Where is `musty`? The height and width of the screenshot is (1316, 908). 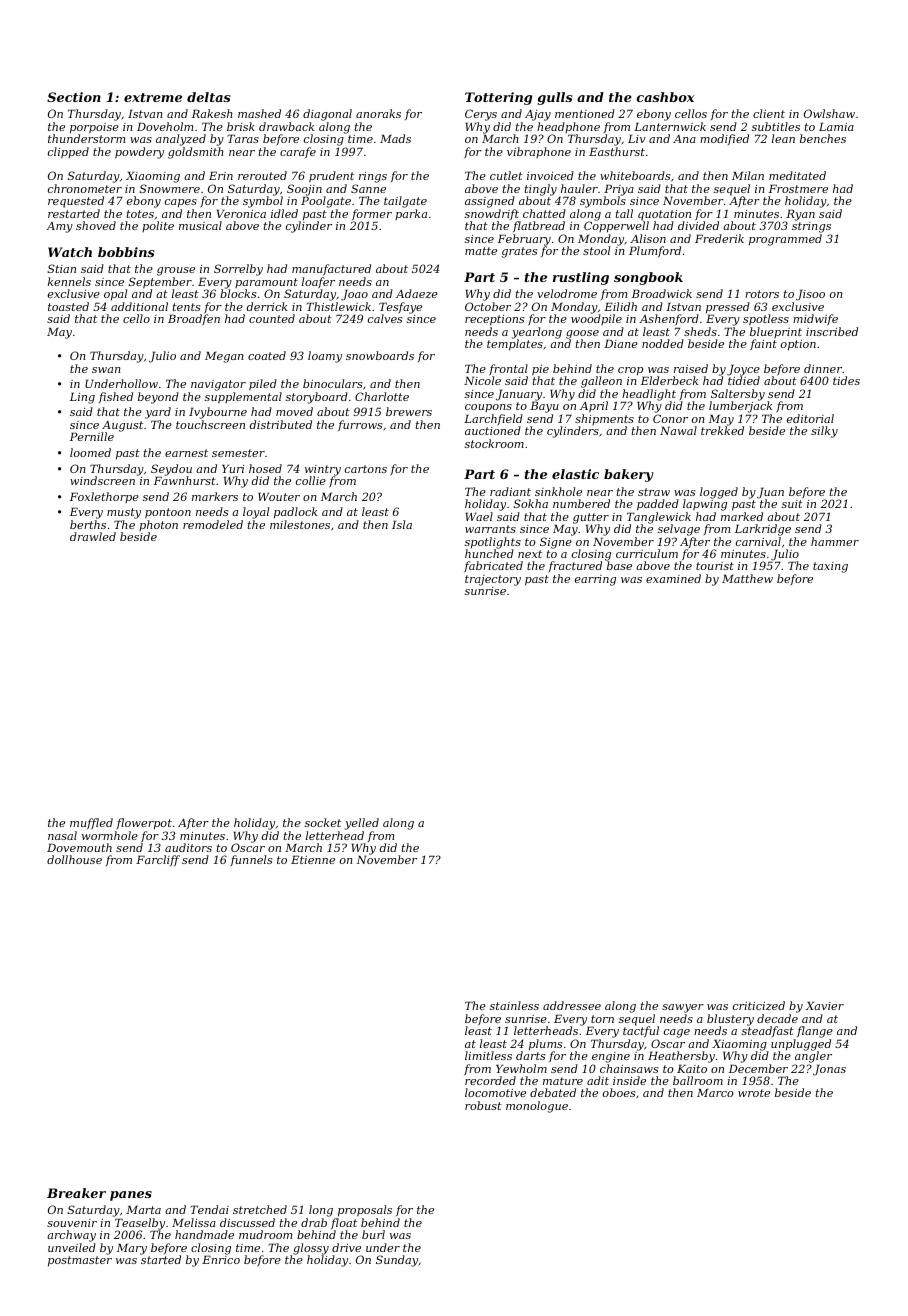 musty is located at coordinates (124, 513).
